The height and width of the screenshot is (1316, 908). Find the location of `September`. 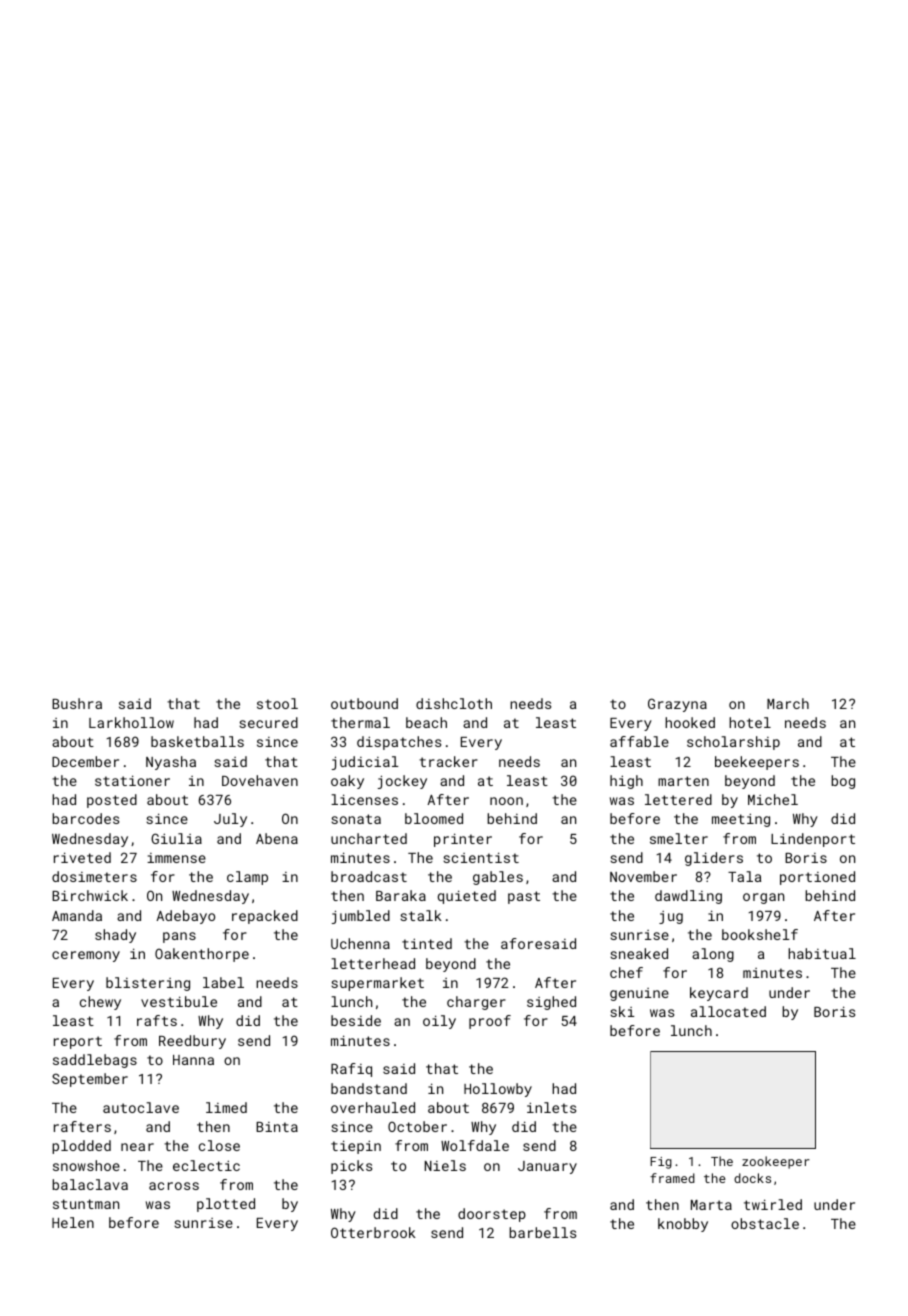

September is located at coordinates (90, 1080).
